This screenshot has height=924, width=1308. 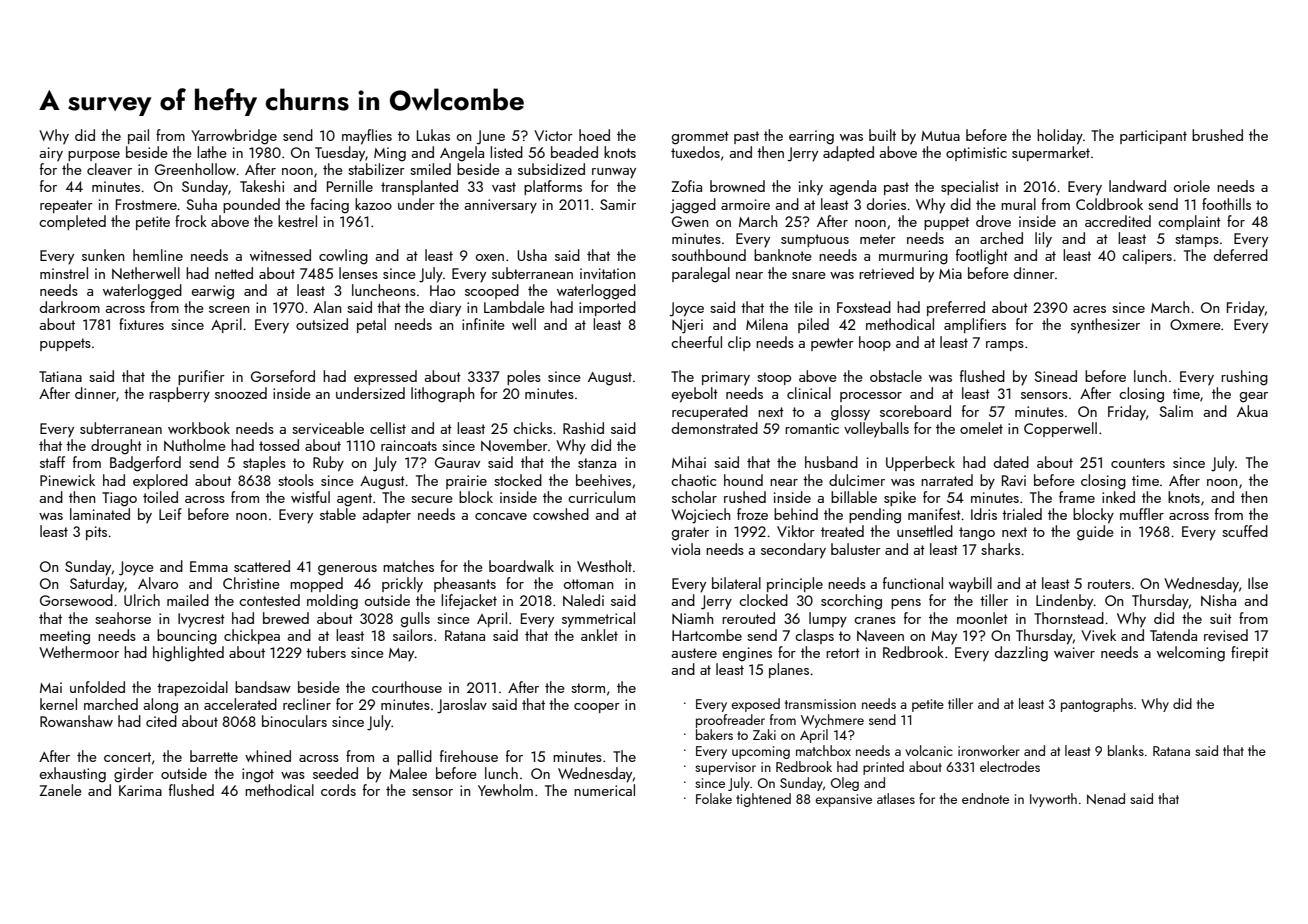 I want to click on participant, so click(x=1153, y=137).
